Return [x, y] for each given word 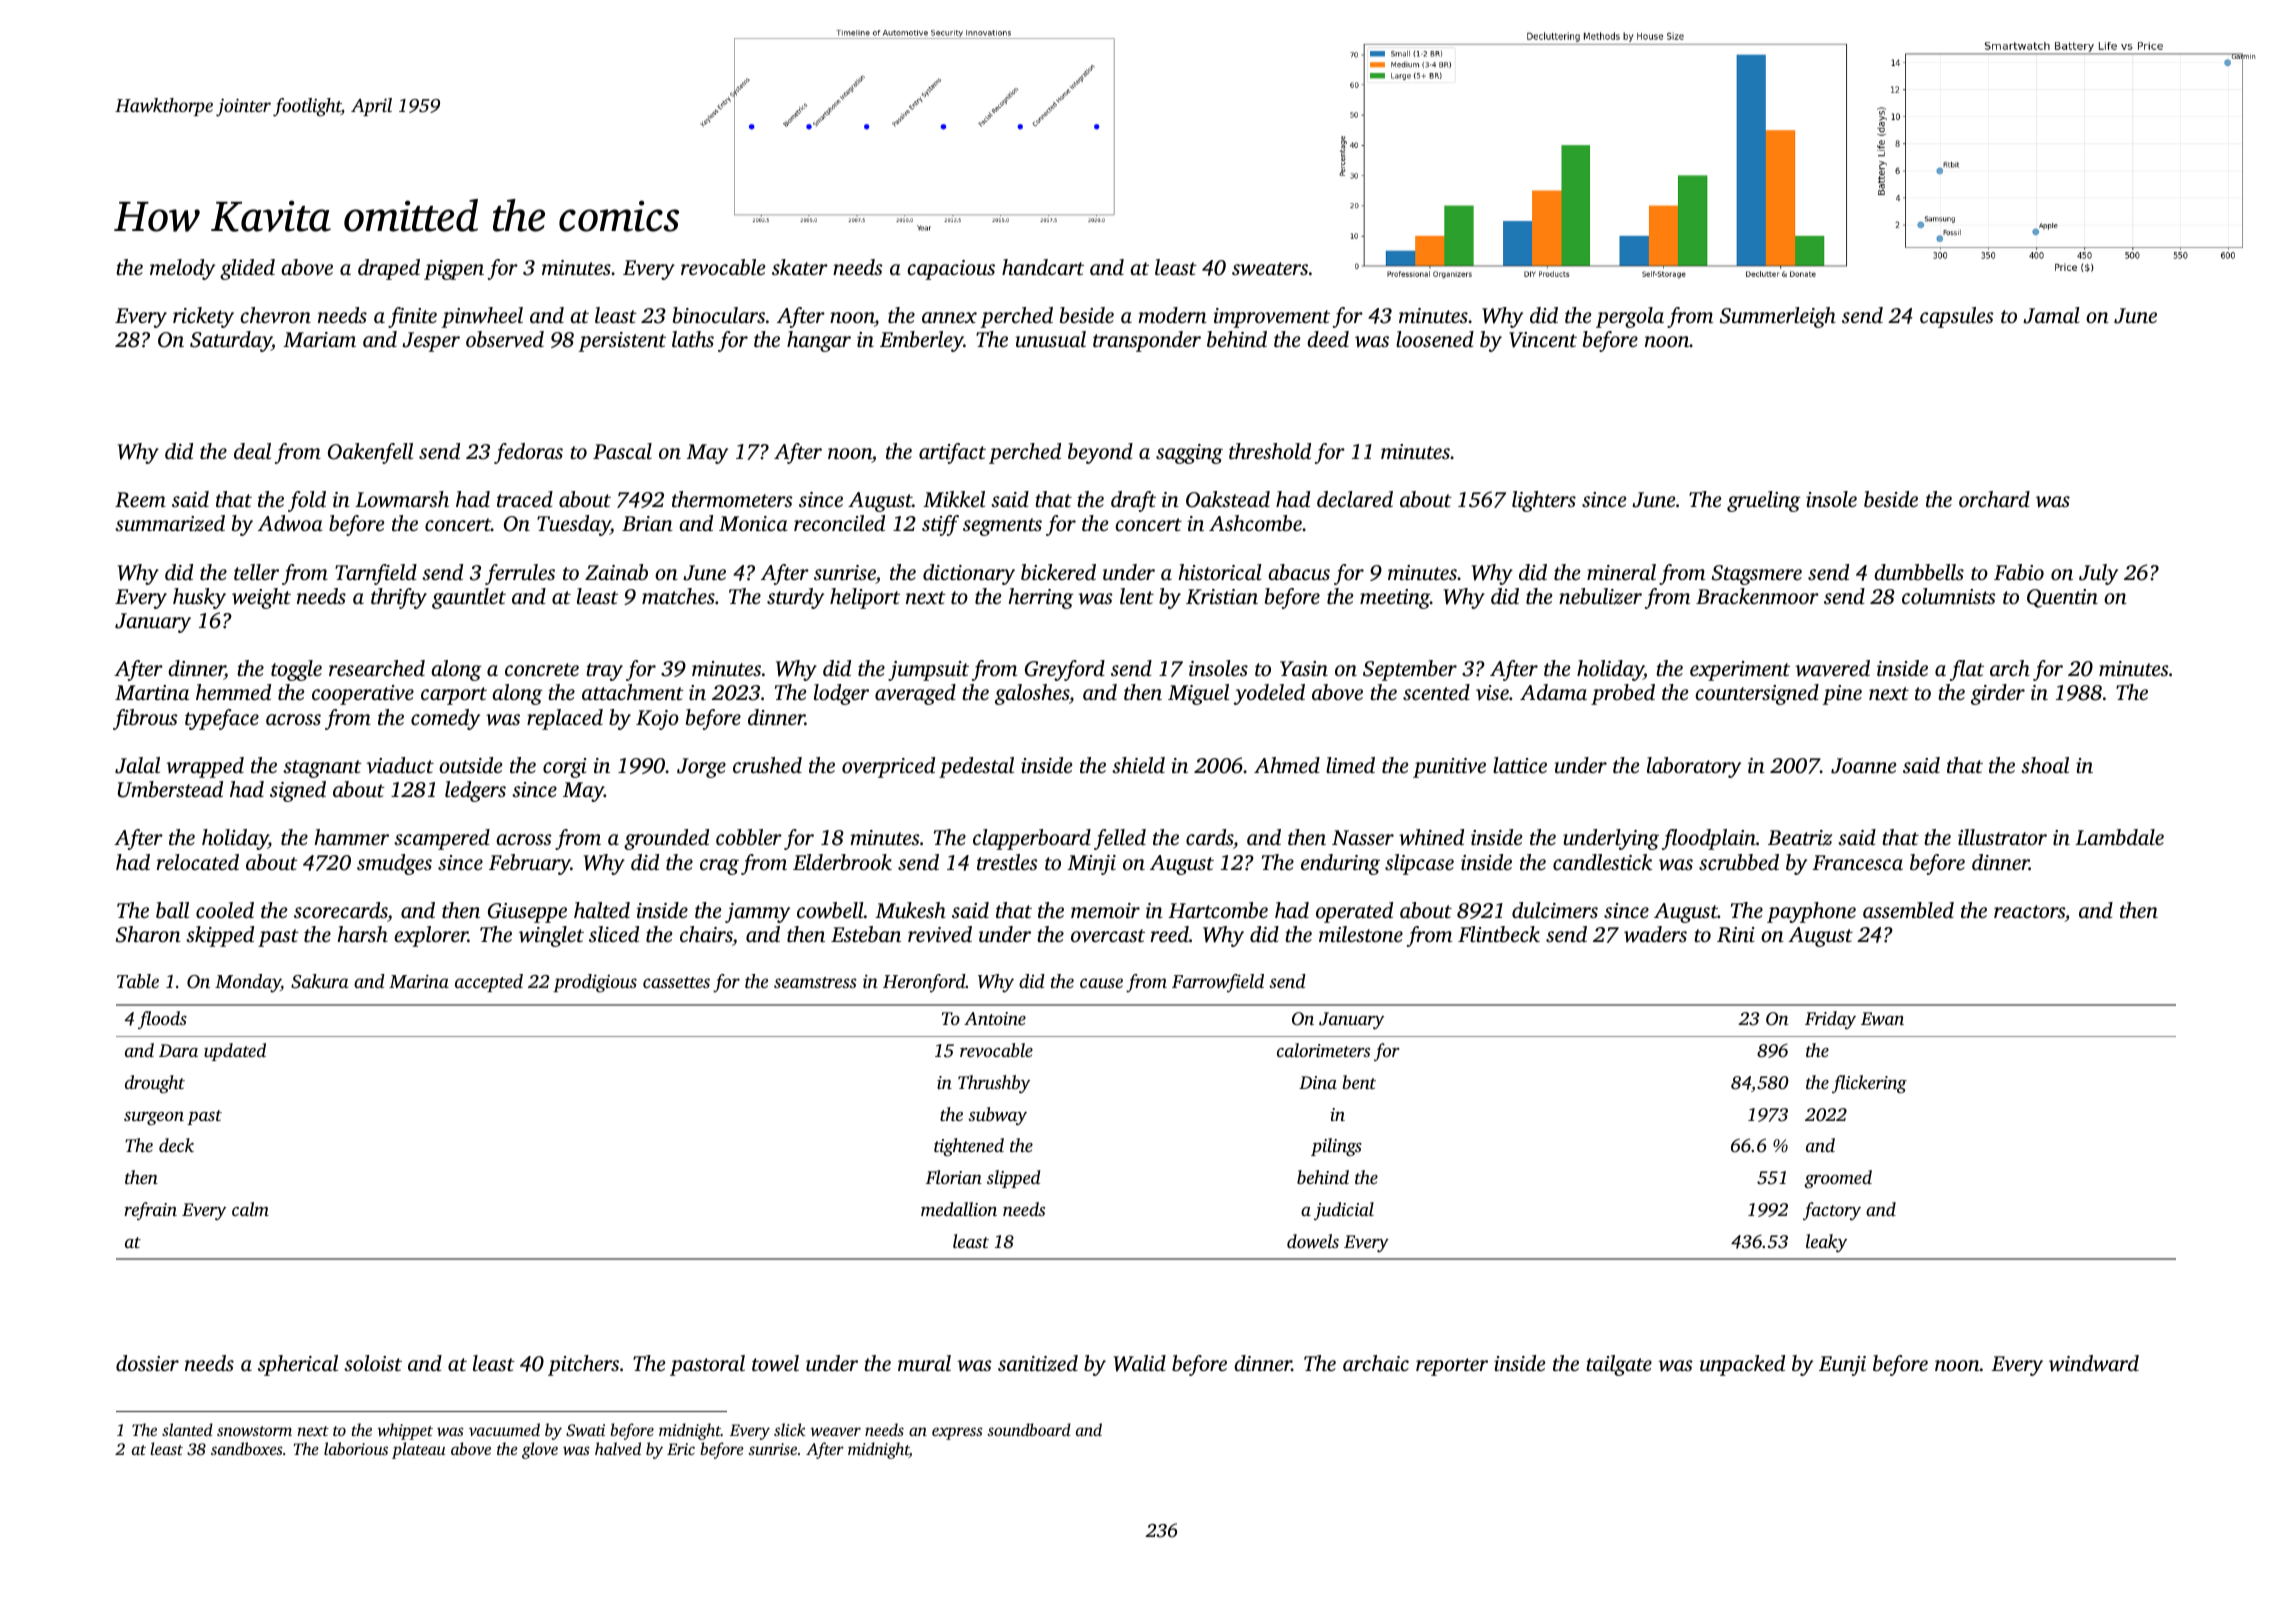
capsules [1957, 317]
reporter [1452, 1367]
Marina [419, 981]
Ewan [1882, 1018]
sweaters [1270, 269]
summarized [170, 523]
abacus [1299, 572]
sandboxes [247, 1448]
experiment [1740, 671]
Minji [1091, 865]
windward [2094, 1363]
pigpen [454, 270]
